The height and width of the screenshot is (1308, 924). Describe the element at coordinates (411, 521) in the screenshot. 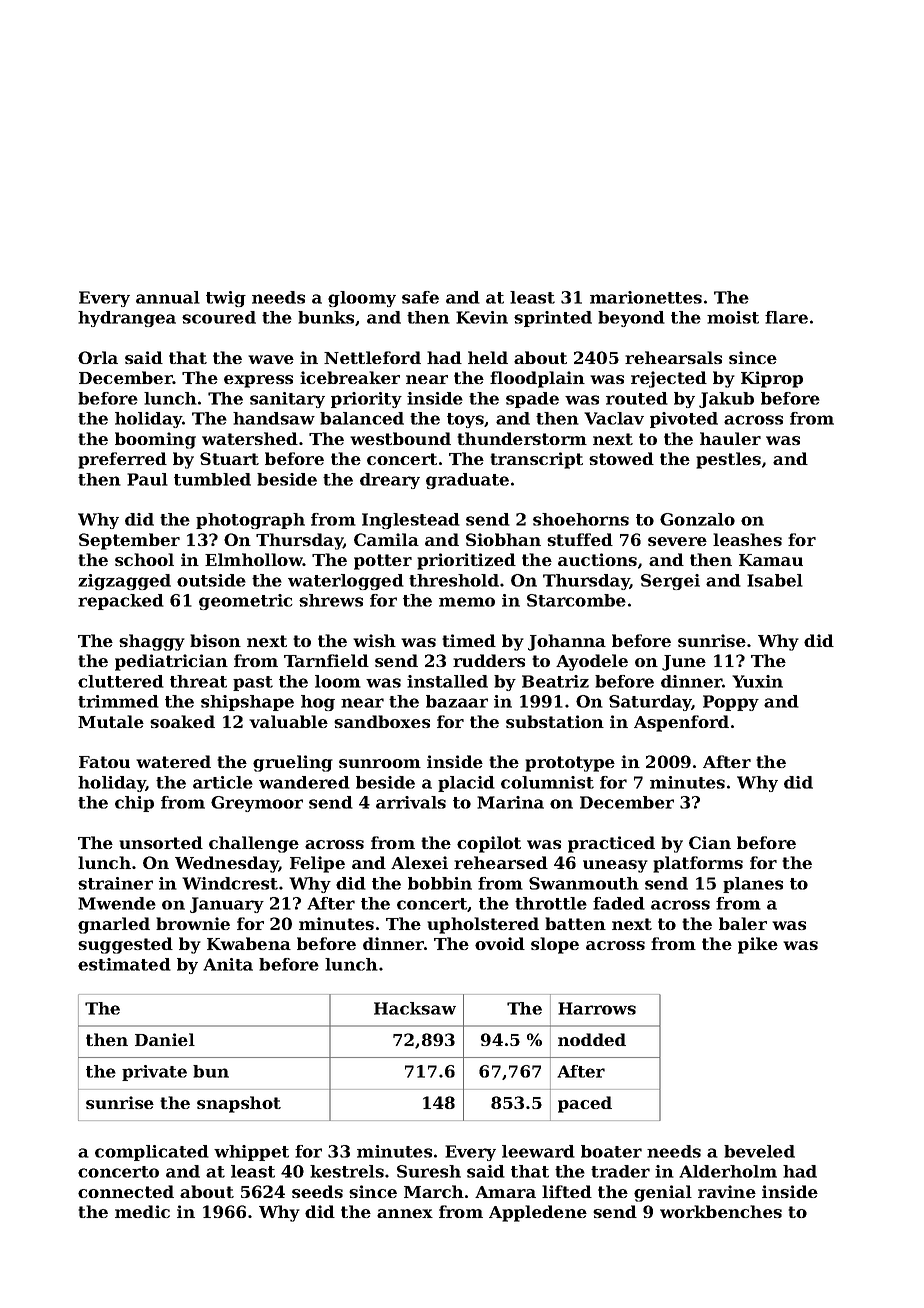

I see `Inglestead` at that location.
